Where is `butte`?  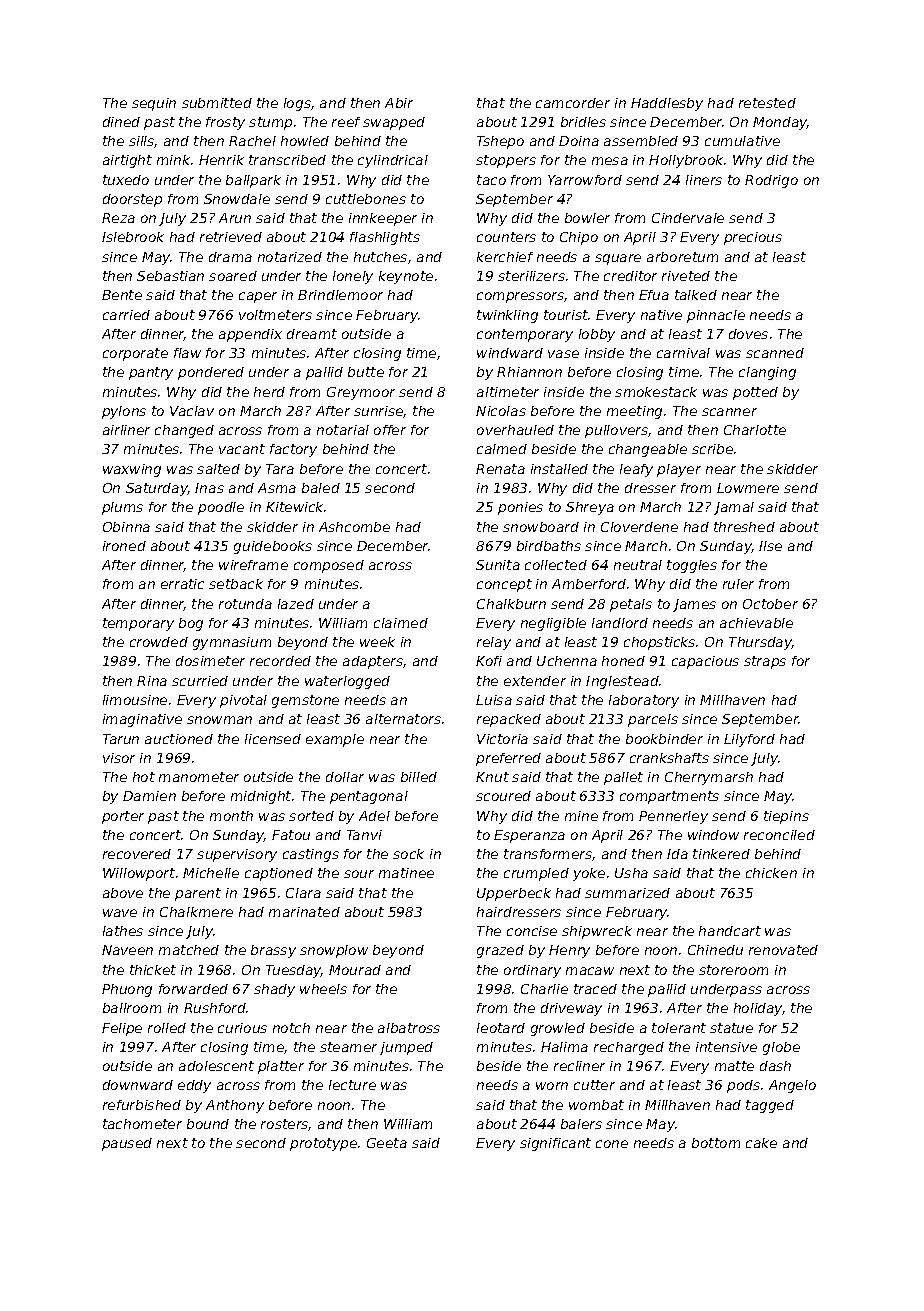 butte is located at coordinates (366, 372).
